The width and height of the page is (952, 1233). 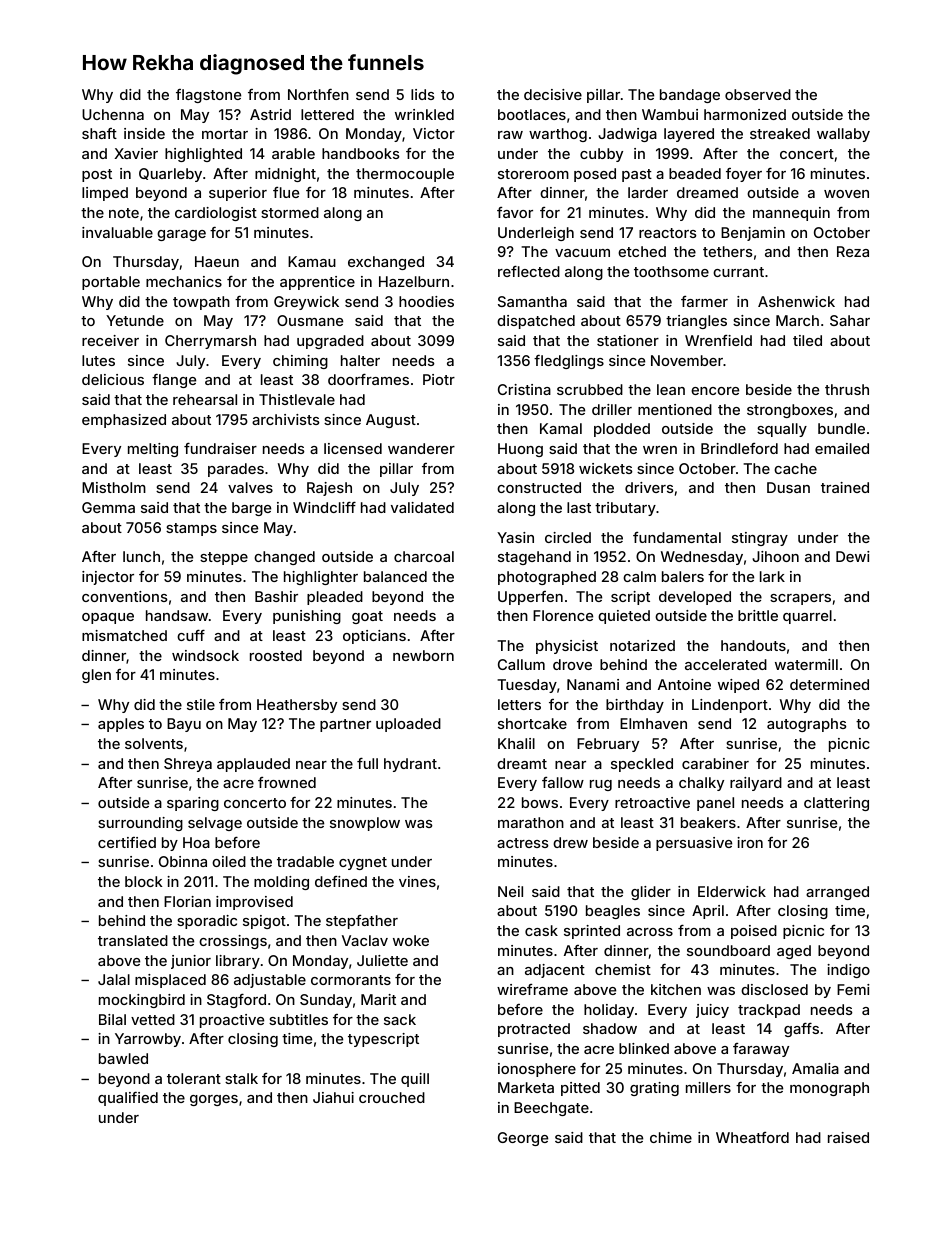 I want to click on wallaby, so click(x=843, y=135).
